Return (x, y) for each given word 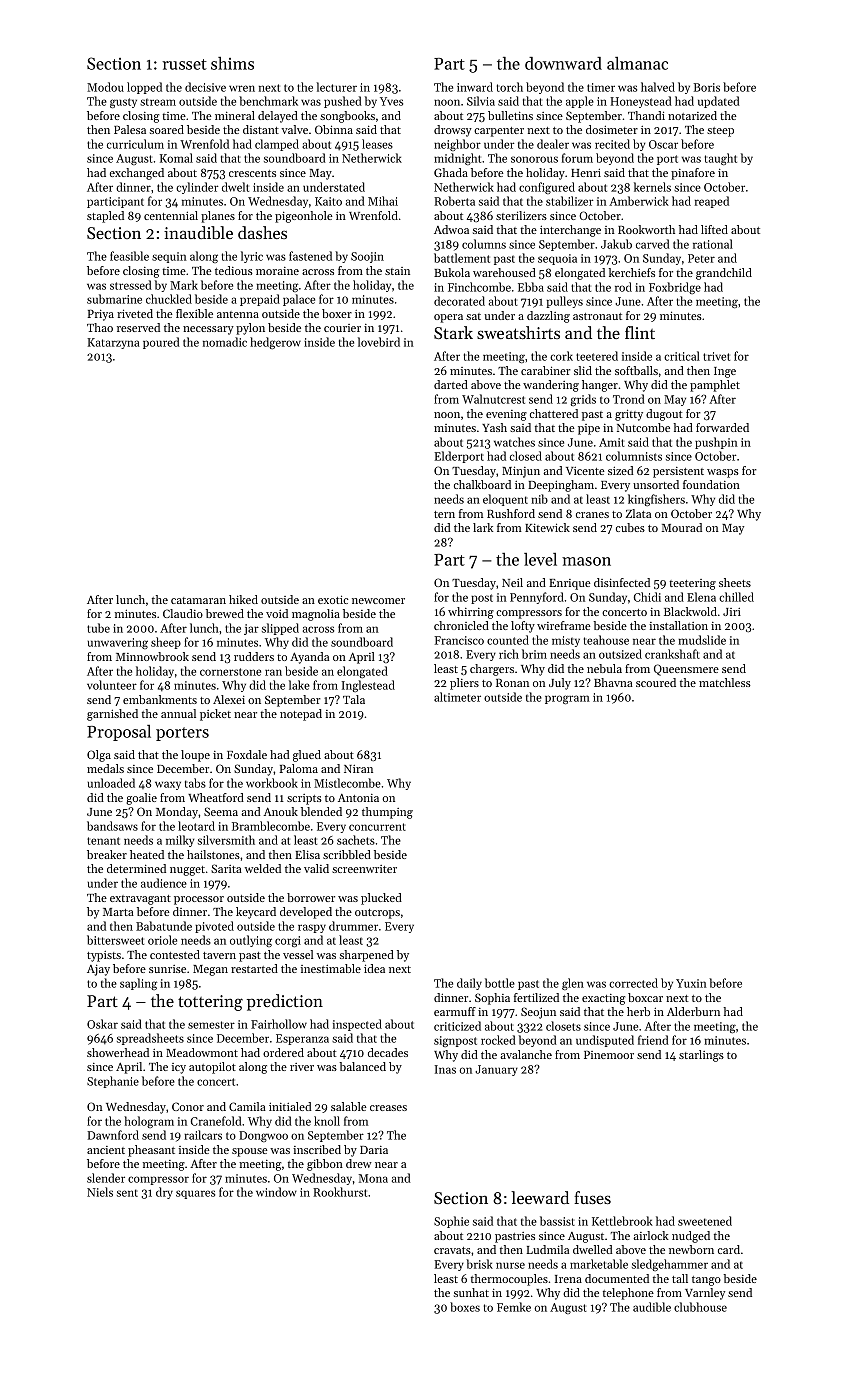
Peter (701, 258)
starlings (701, 1056)
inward (475, 87)
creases (388, 1108)
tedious (234, 270)
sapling (138, 984)
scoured (656, 682)
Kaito (328, 201)
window (276, 1192)
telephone (628, 1294)
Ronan (512, 683)
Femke (514, 1307)
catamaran (198, 600)
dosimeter (612, 129)
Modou (105, 87)
